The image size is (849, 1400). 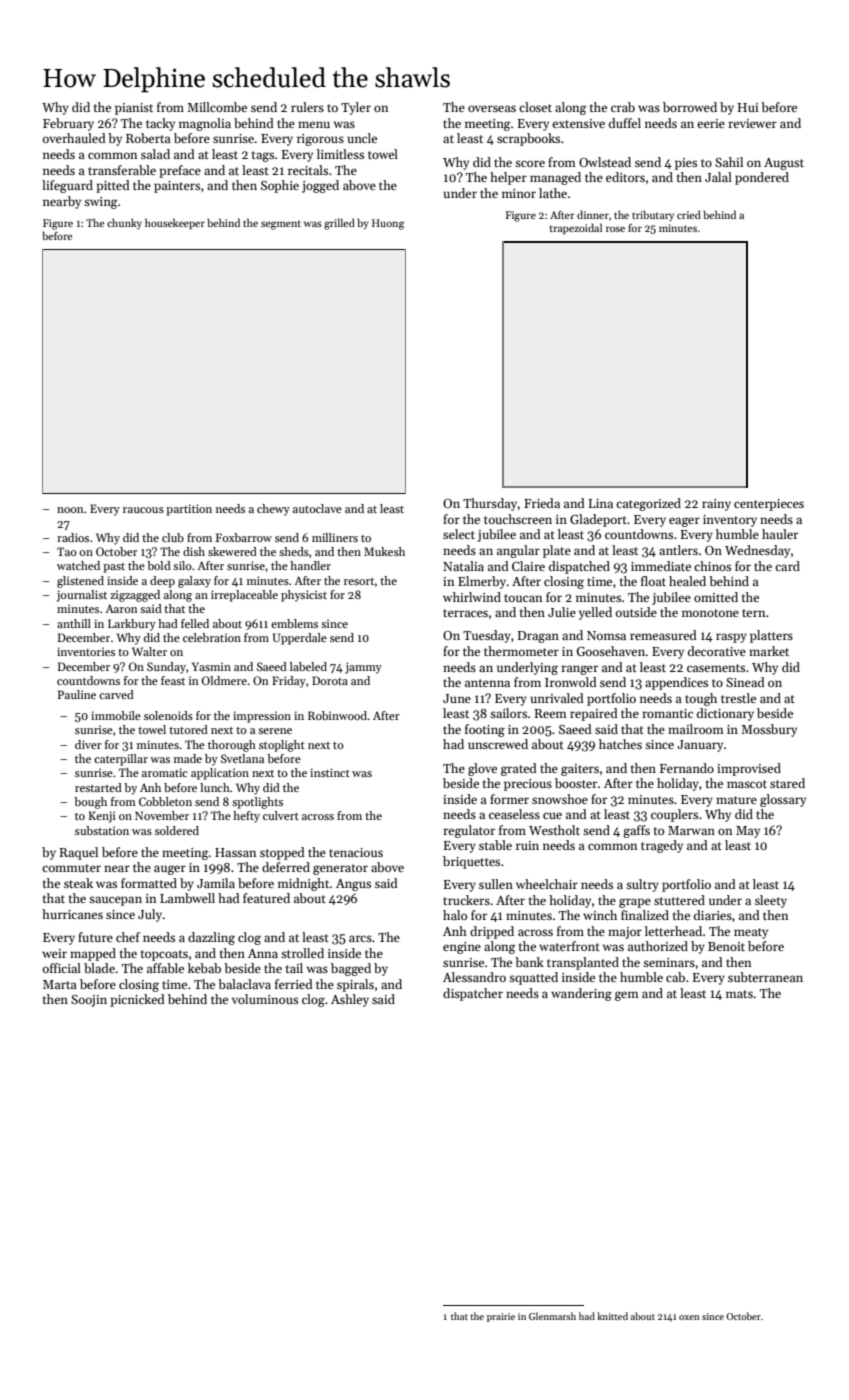 What do you see at coordinates (492, 108) in the document?
I see `overseas` at bounding box center [492, 108].
